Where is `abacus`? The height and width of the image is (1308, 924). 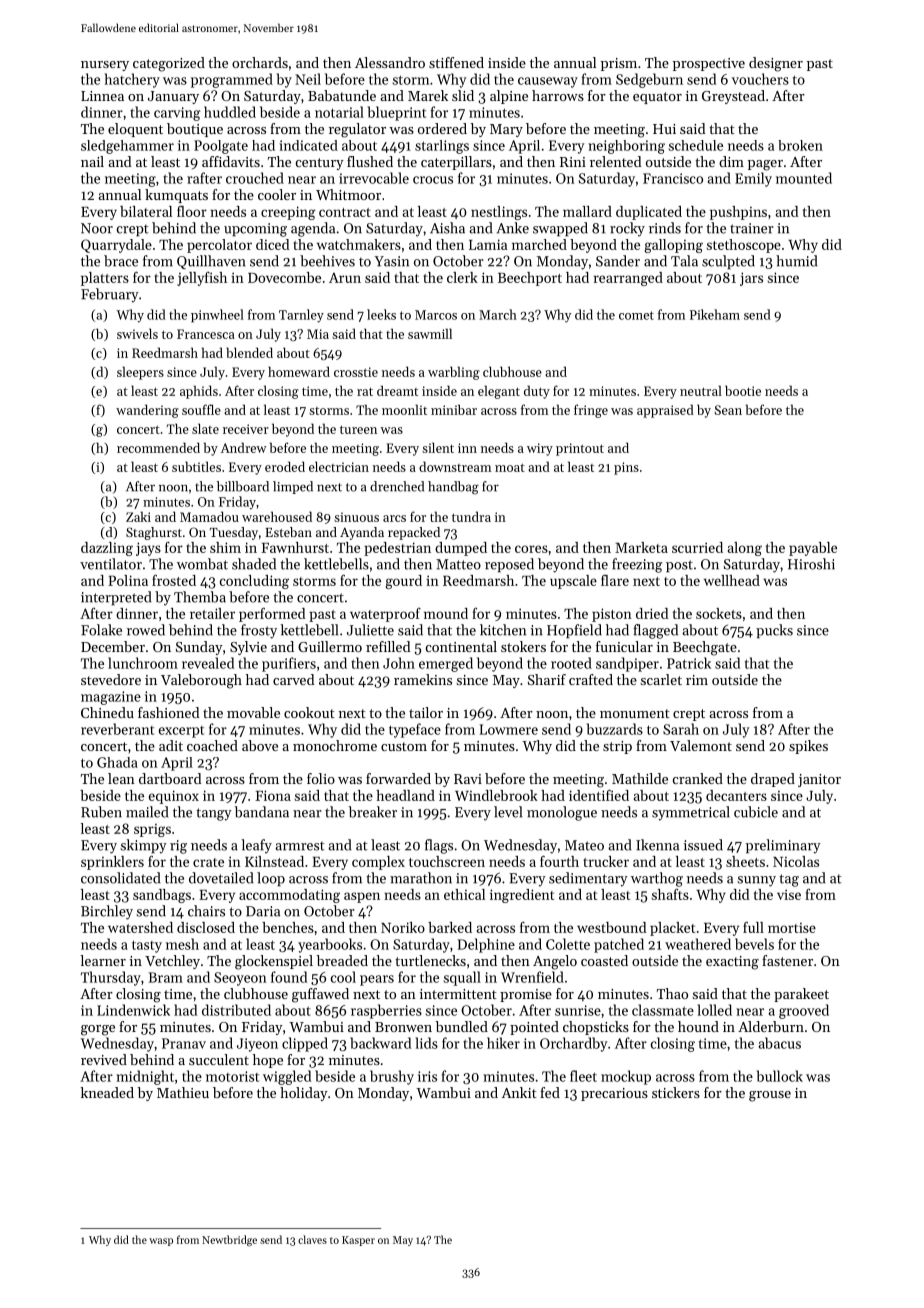 abacus is located at coordinates (779, 1043).
